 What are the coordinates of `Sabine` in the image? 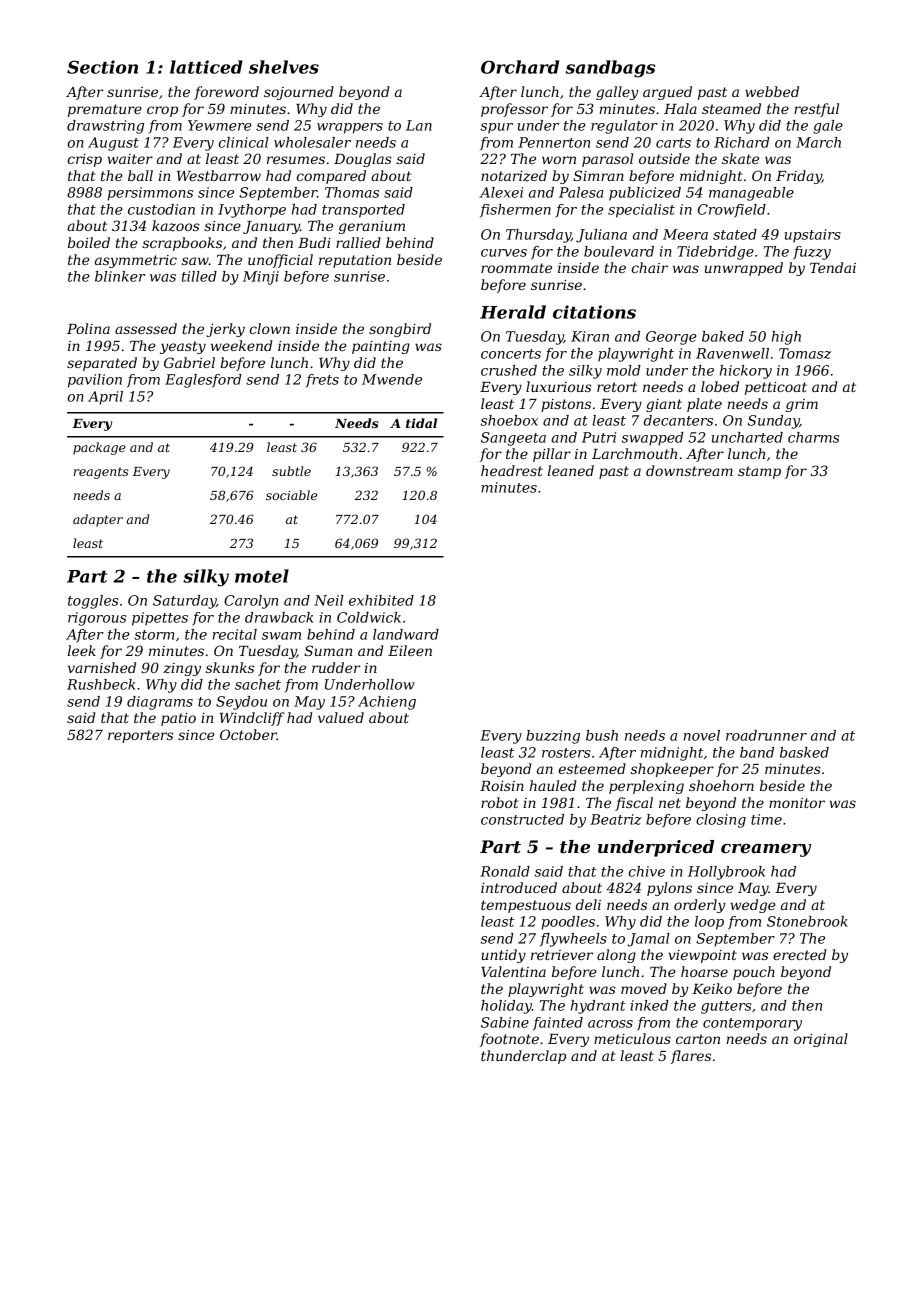 It's located at (505, 1022).
